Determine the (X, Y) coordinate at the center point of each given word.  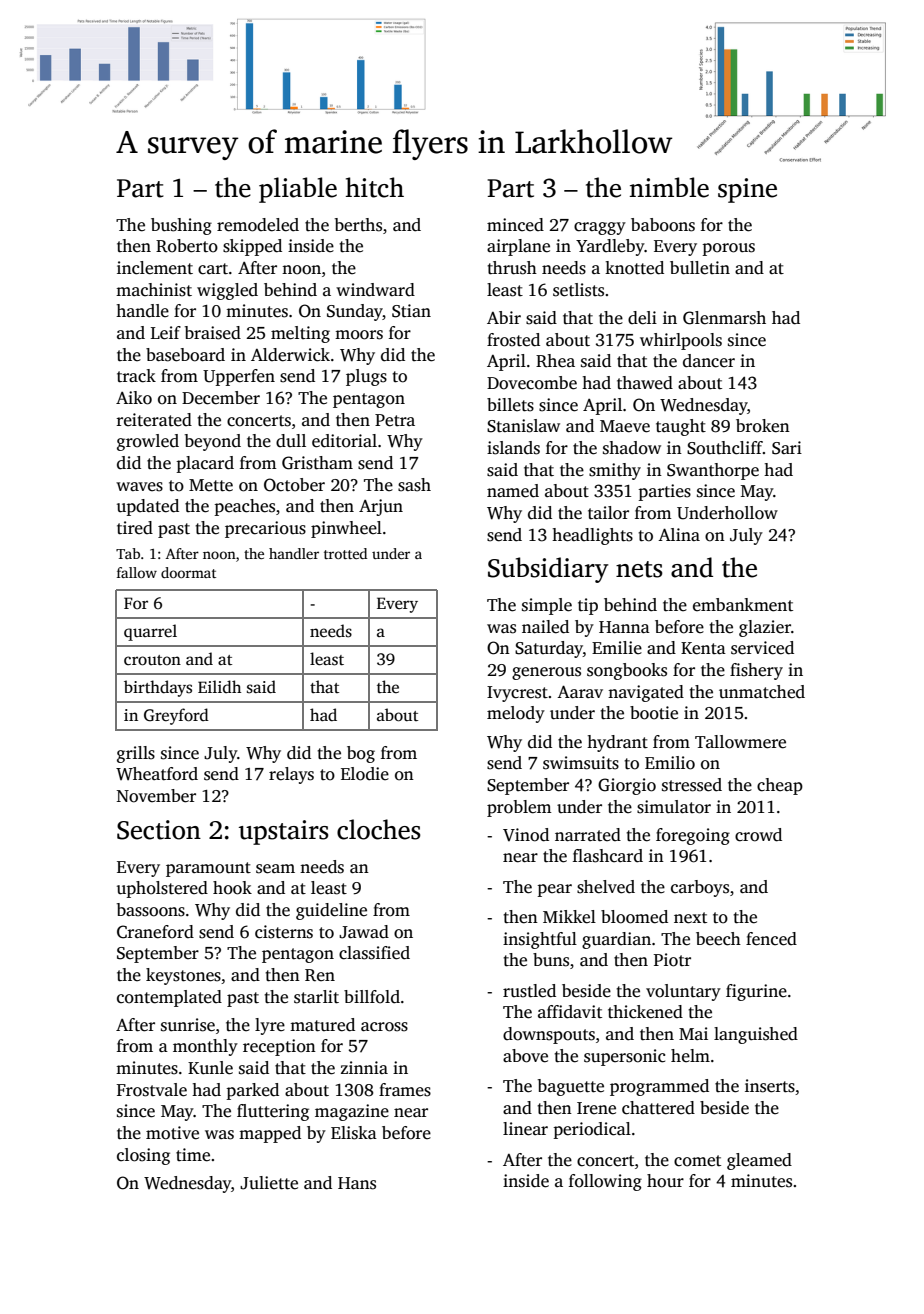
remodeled (258, 225)
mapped (270, 1134)
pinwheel (346, 529)
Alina (679, 534)
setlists (578, 290)
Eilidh (219, 686)
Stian (411, 311)
